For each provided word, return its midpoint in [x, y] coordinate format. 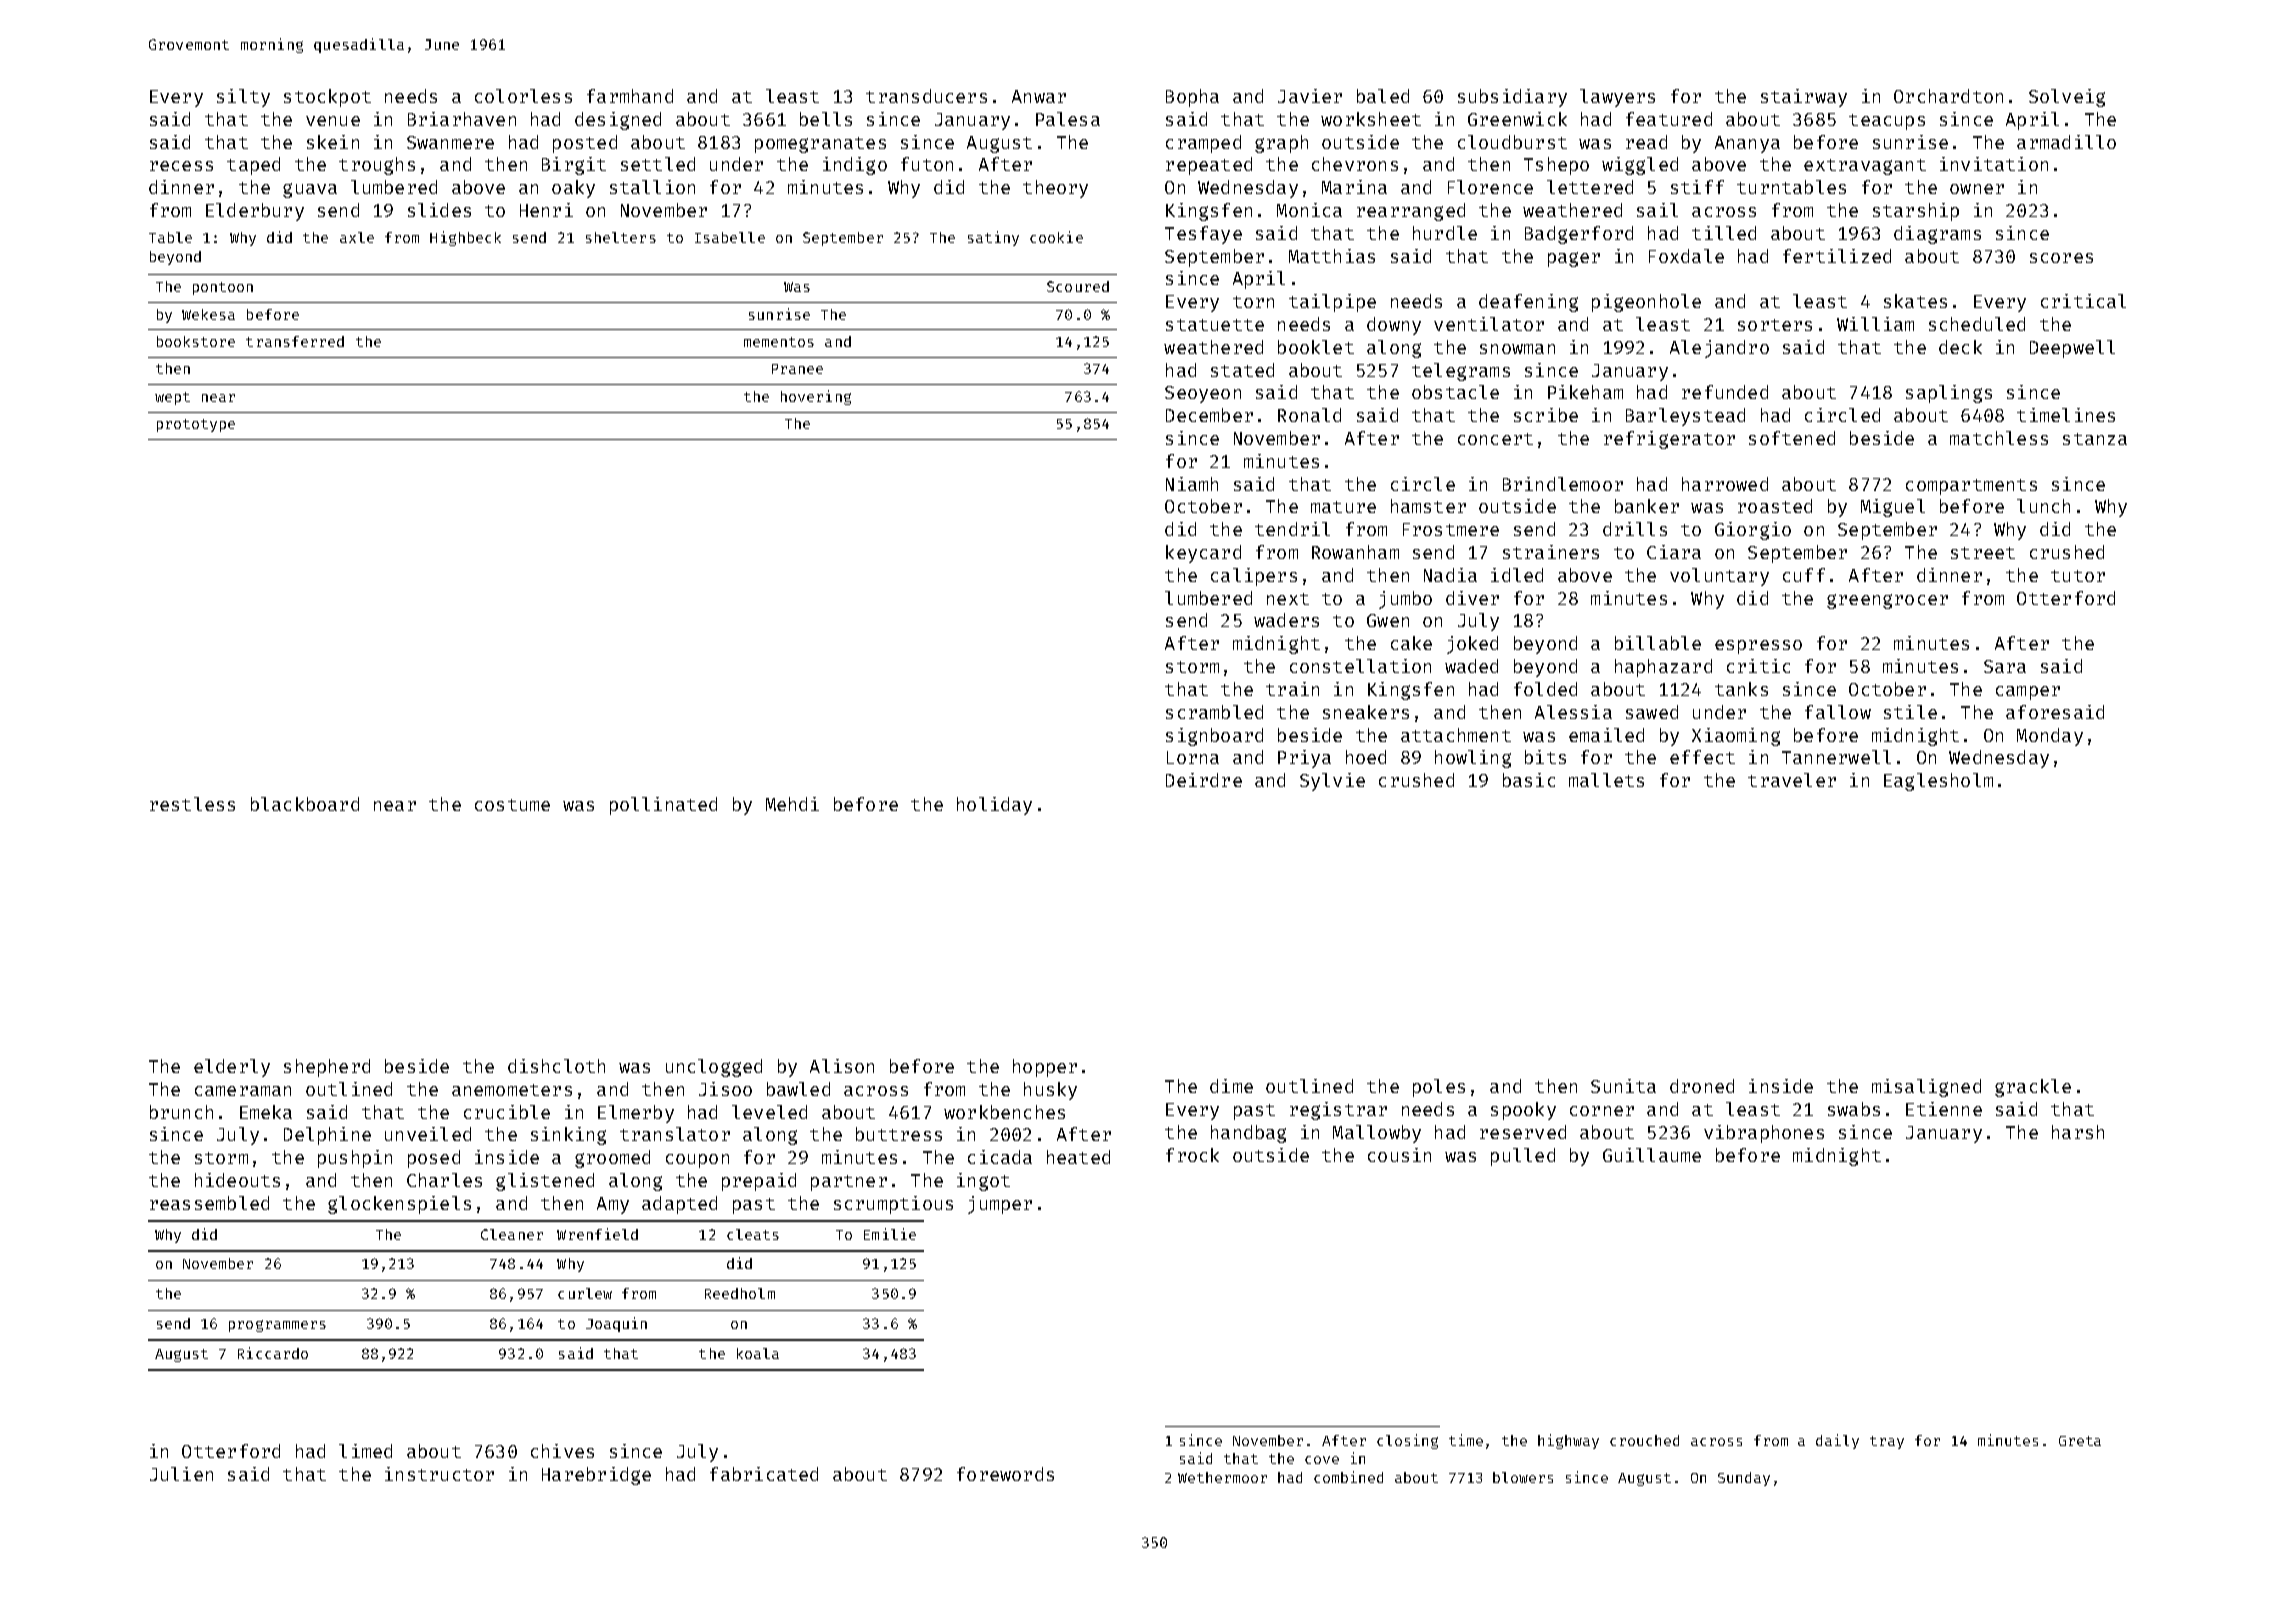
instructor [439, 1474]
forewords [1005, 1474]
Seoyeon [1203, 394]
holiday [994, 806]
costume [512, 805]
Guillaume [1652, 1155]
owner [1977, 189]
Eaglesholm [1938, 782]
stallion [652, 187]
